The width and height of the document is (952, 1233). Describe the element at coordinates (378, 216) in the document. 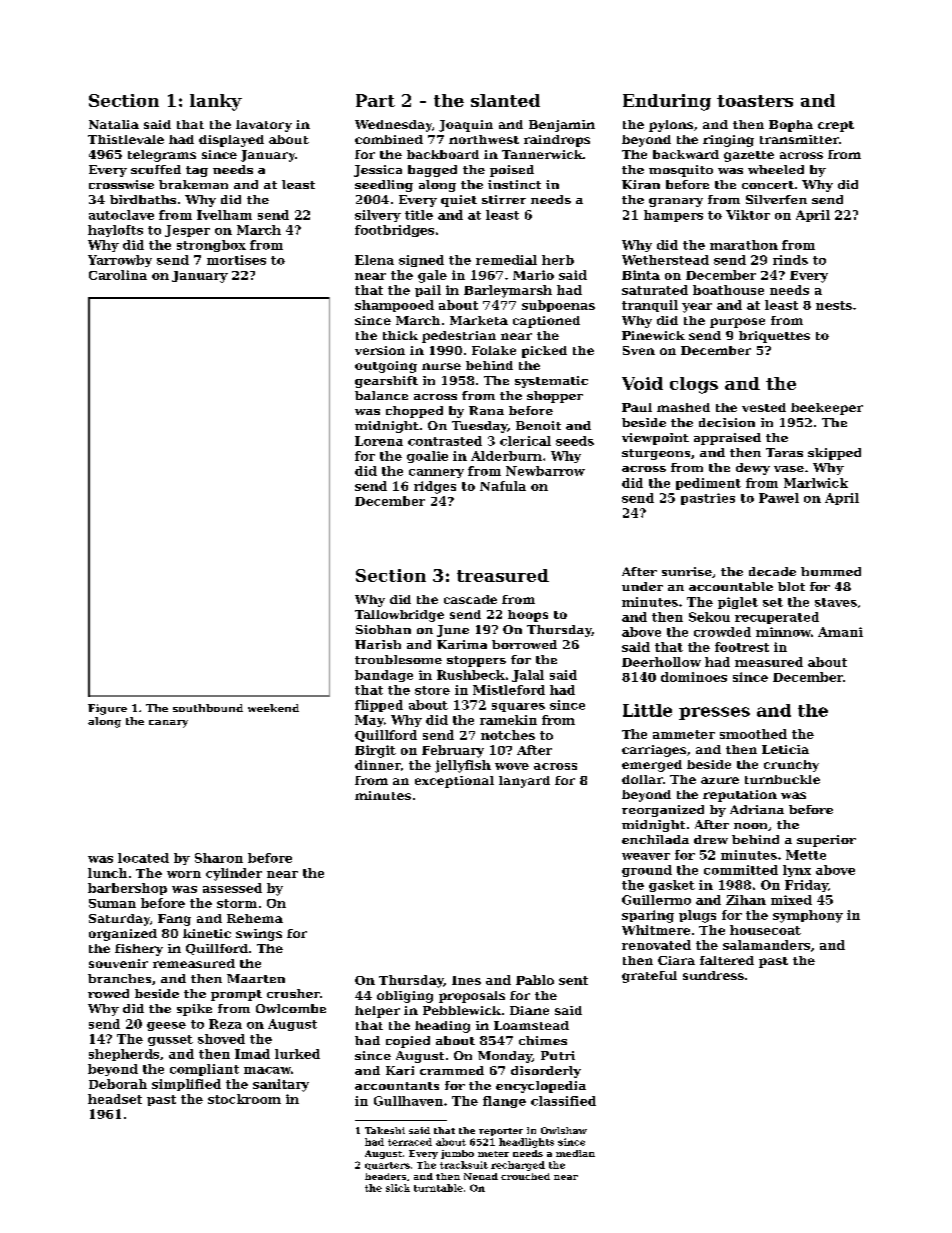

I see `silvery` at that location.
